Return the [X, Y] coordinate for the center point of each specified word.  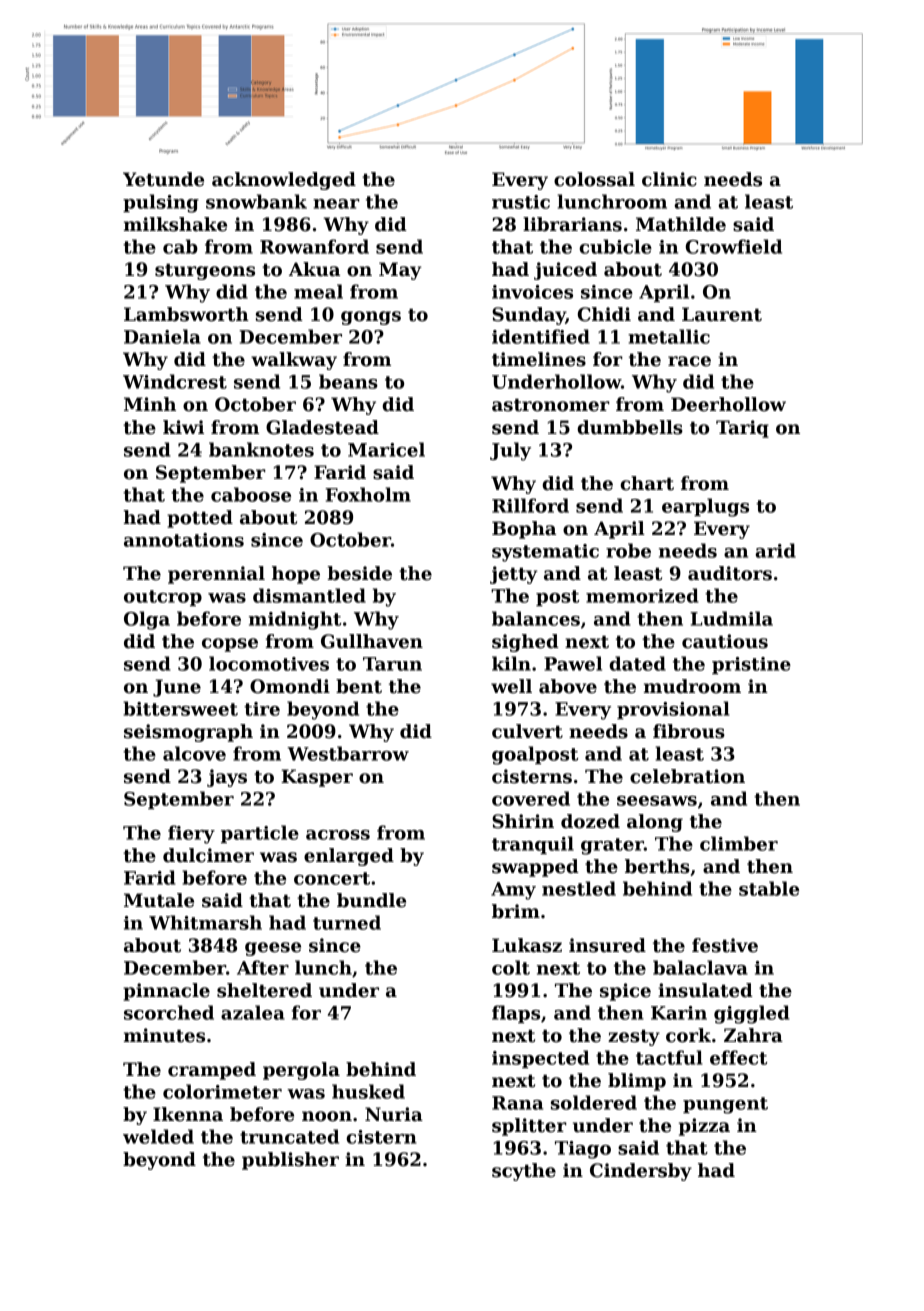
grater [612, 846]
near [336, 204]
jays [227, 778]
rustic [521, 202]
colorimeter [222, 1091]
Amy [513, 891]
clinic [669, 179]
